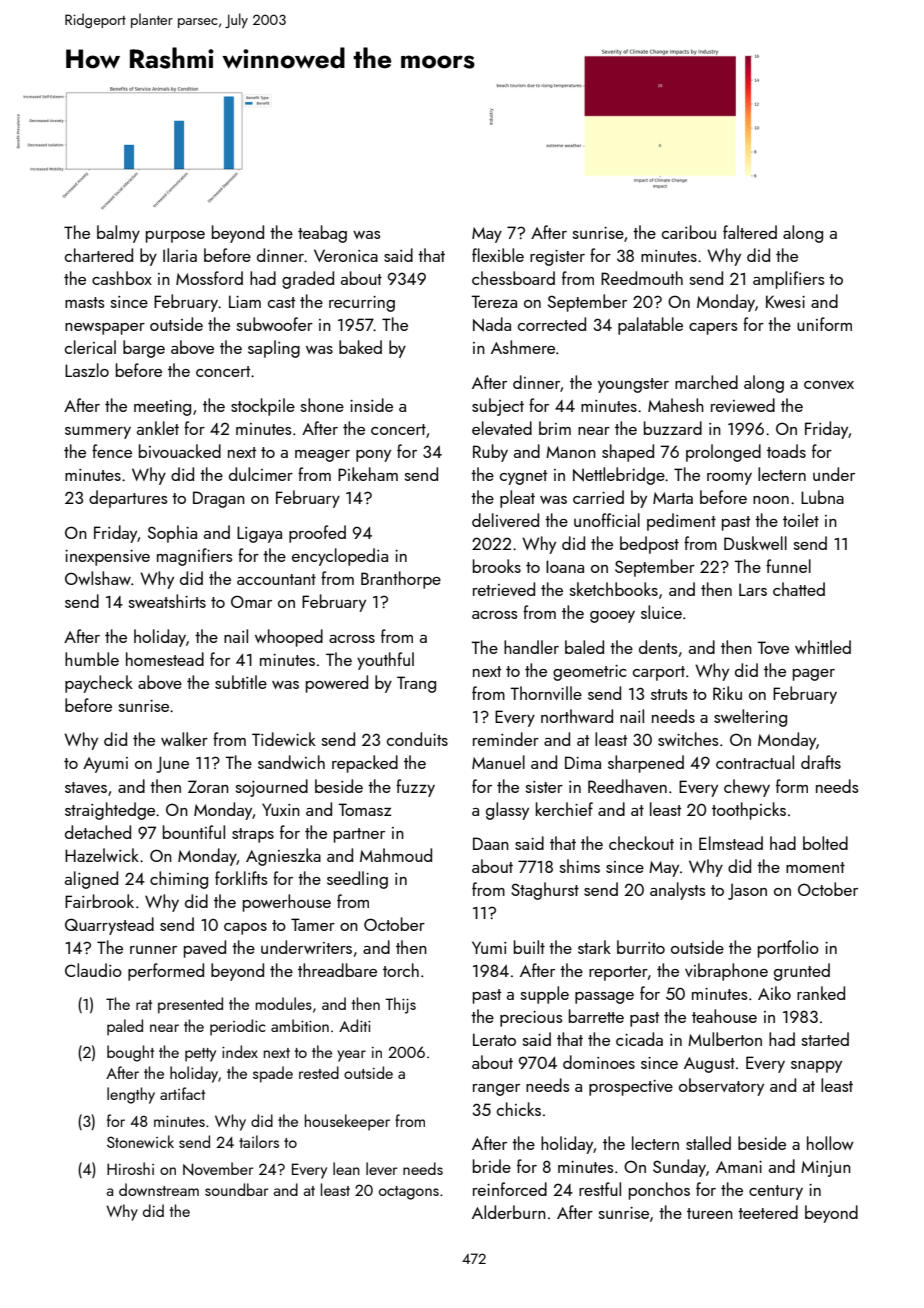 This screenshot has height=1308, width=924. What do you see at coordinates (172, 534) in the screenshot?
I see `Sophia` at bounding box center [172, 534].
